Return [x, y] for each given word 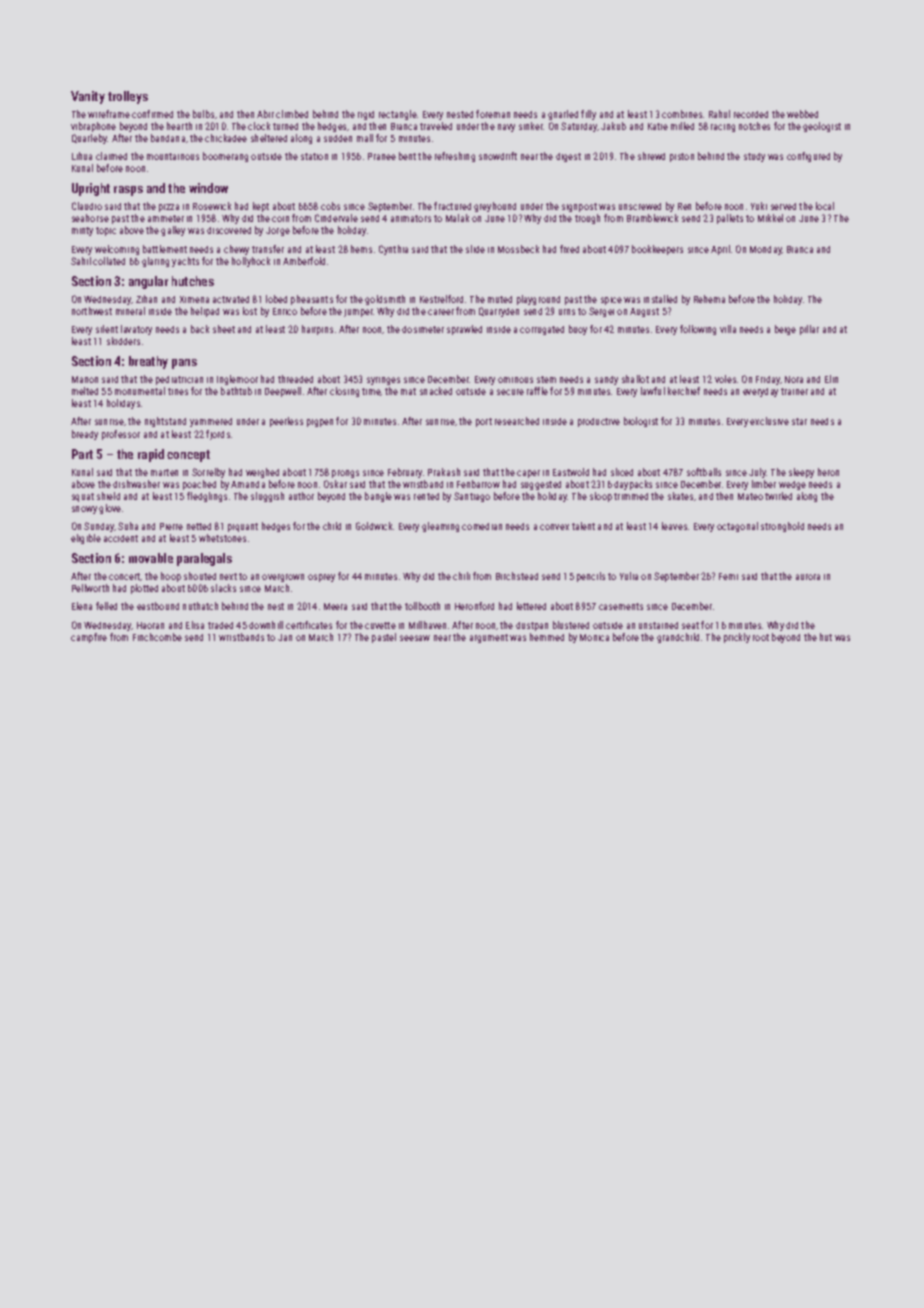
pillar [809, 330]
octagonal [737, 527]
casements [621, 606]
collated [109, 261]
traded [220, 625]
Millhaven [427, 625]
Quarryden [499, 312]
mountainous [173, 156]
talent [583, 526]
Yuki [759, 206]
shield [108, 496]
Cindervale [336, 218]
